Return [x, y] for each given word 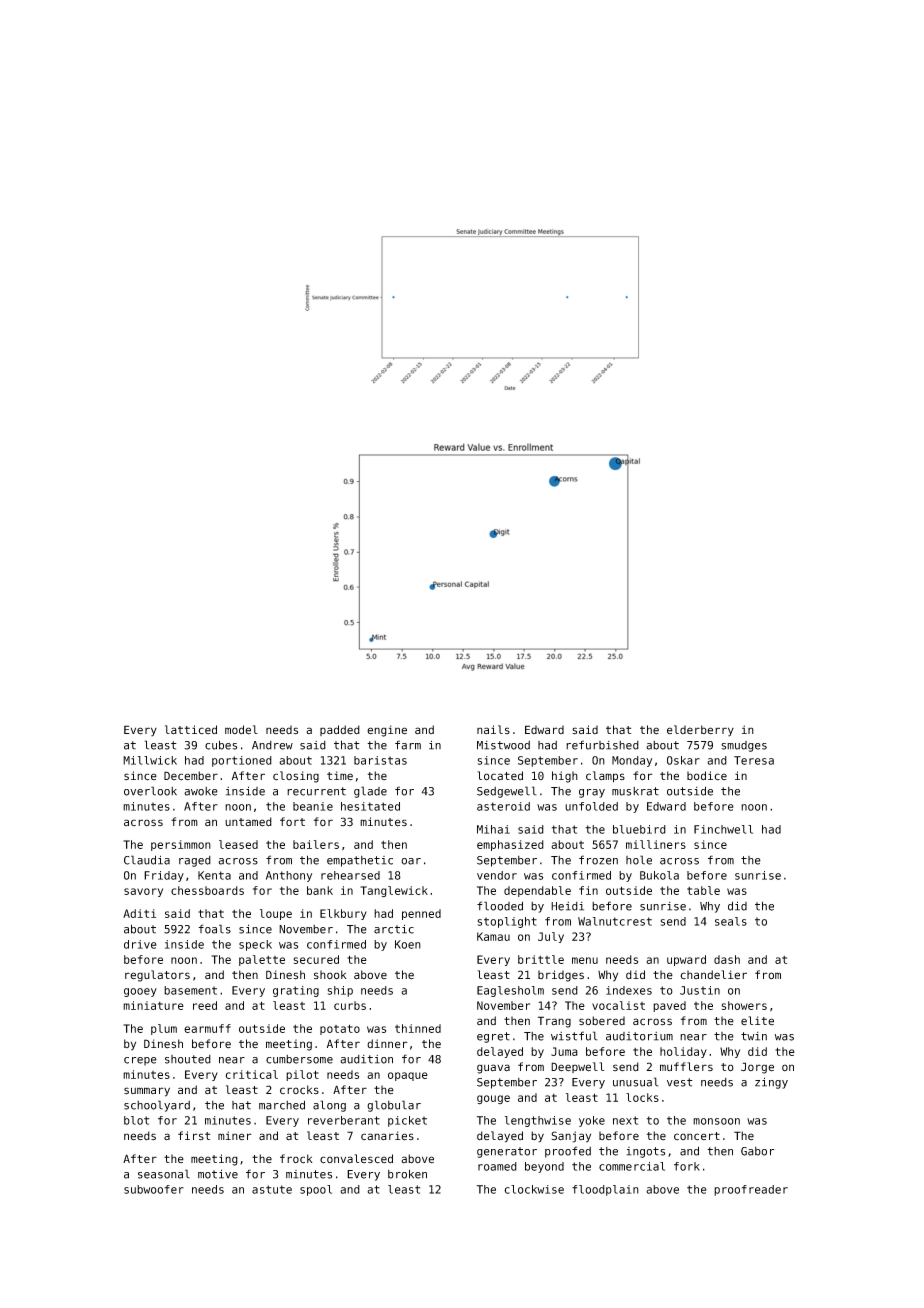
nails [493, 729]
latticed [191, 729]
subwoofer [154, 1189]
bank [320, 890]
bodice [707, 776]
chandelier [714, 975]
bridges [561, 976]
